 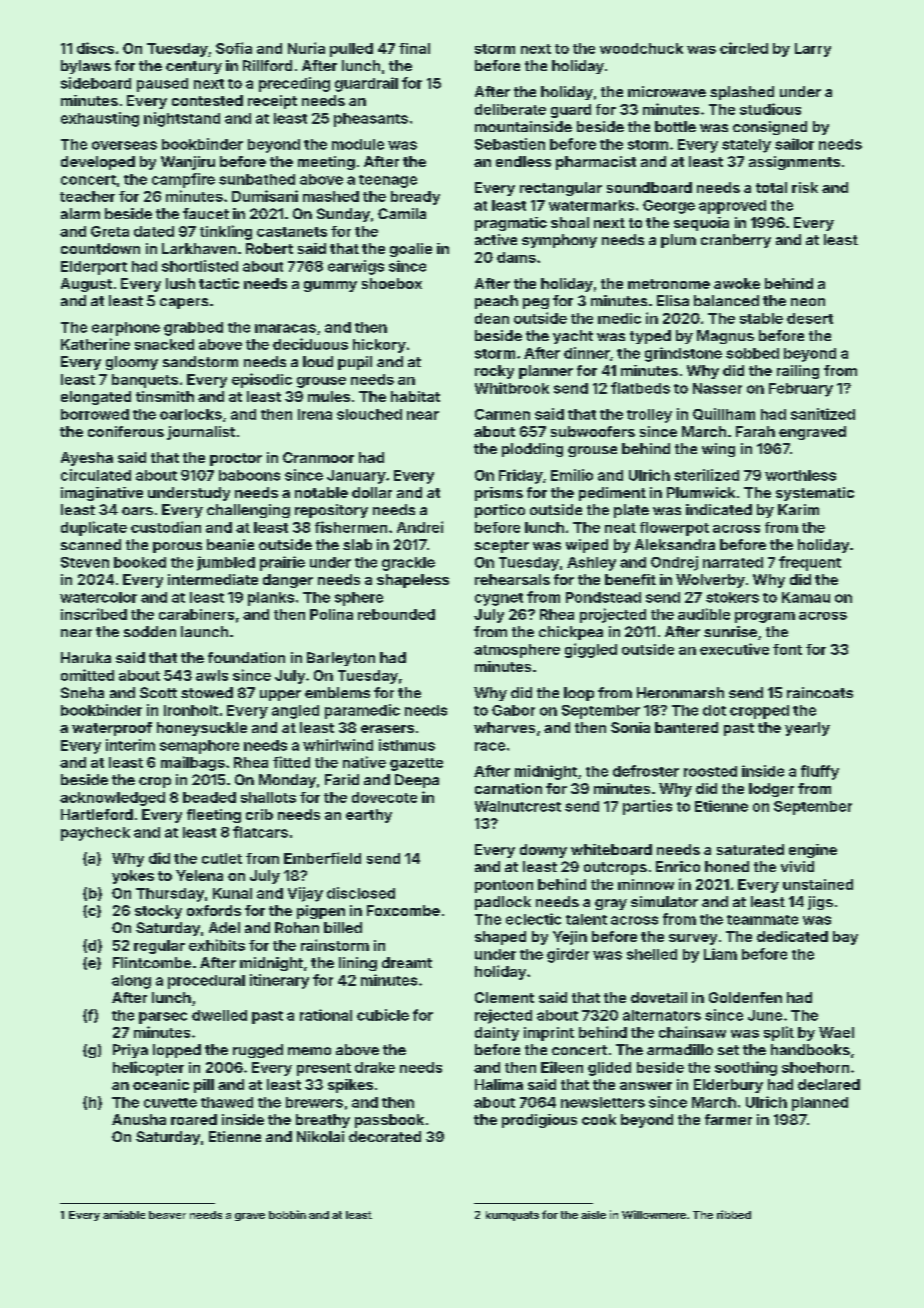 What do you see at coordinates (536, 303) in the document?
I see `peg` at bounding box center [536, 303].
